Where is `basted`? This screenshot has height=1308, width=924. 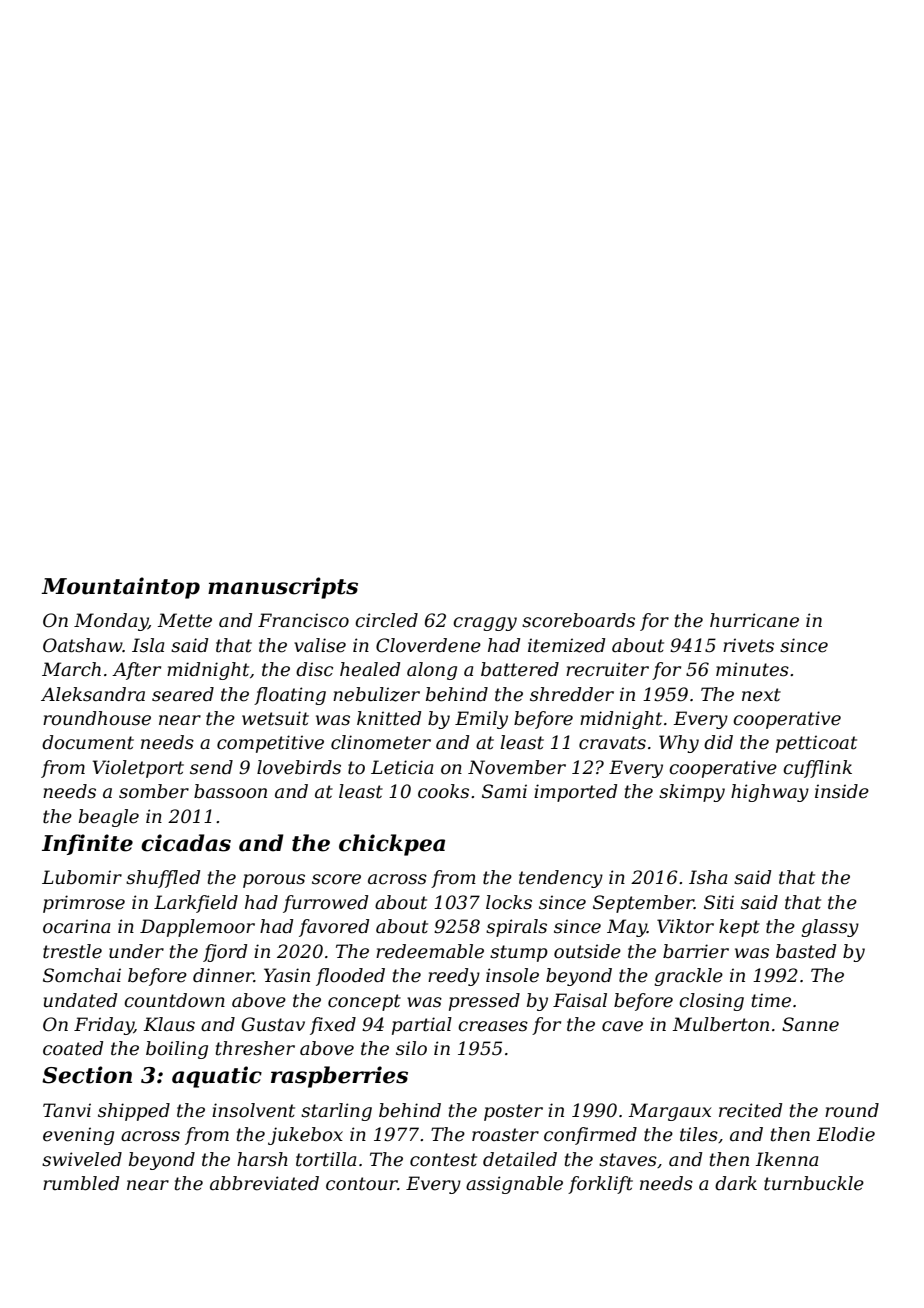
basted is located at coordinates (806, 951).
